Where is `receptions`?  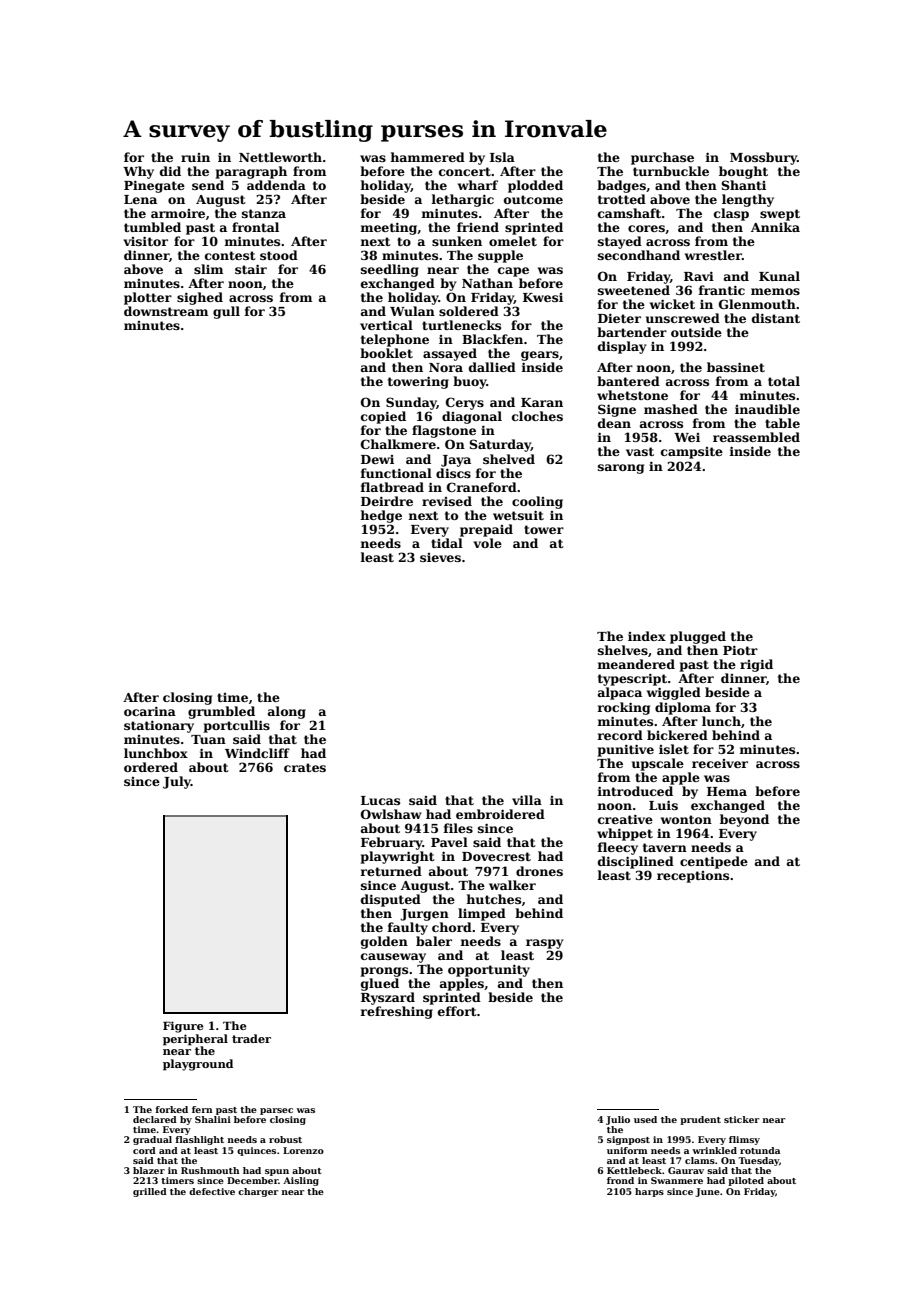
receptions is located at coordinates (693, 877).
